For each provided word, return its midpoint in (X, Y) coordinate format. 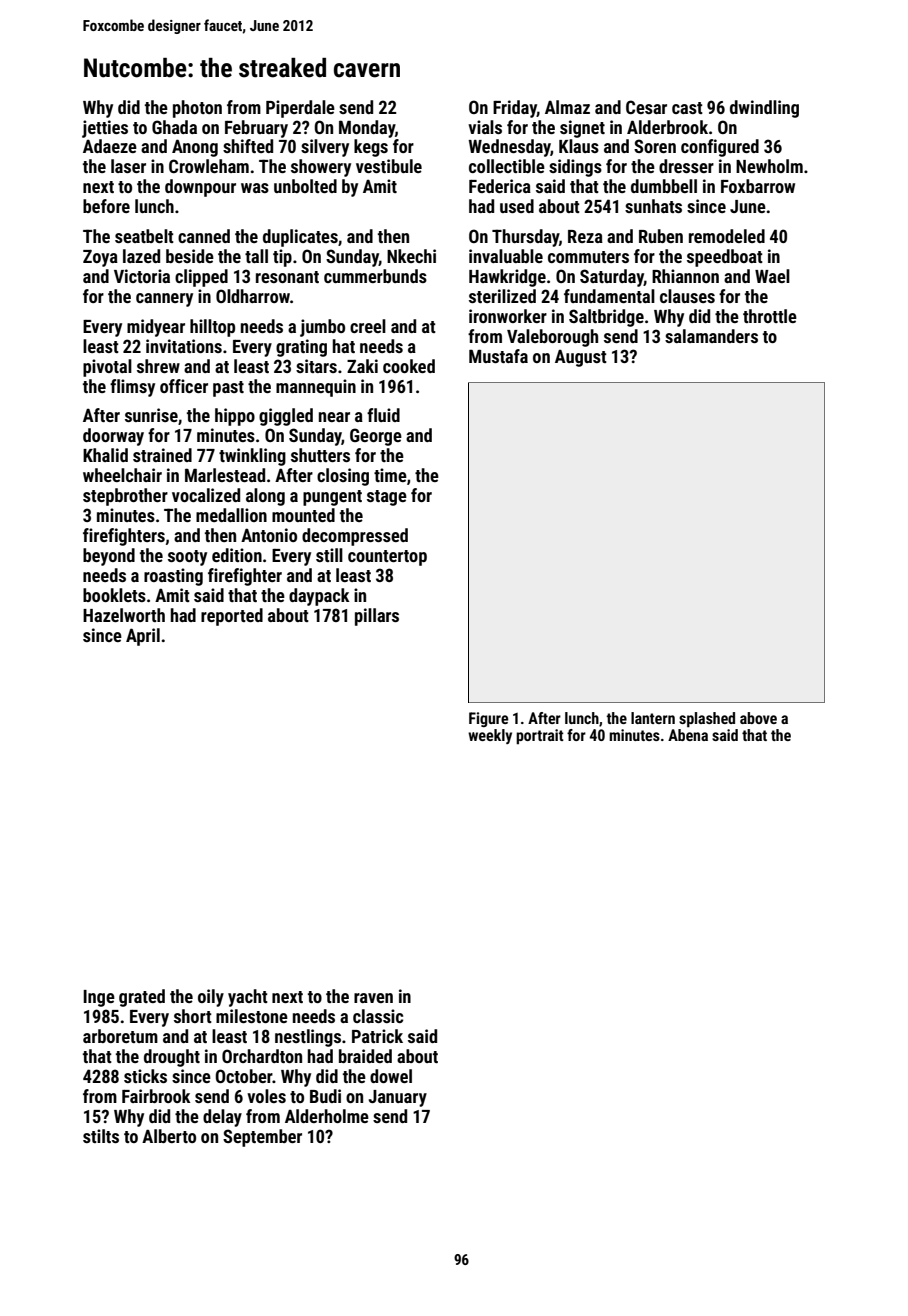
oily (211, 998)
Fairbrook (156, 1096)
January (398, 1098)
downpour (200, 188)
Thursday (525, 238)
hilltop (212, 328)
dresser (686, 166)
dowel (391, 1076)
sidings (575, 168)
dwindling (764, 109)
